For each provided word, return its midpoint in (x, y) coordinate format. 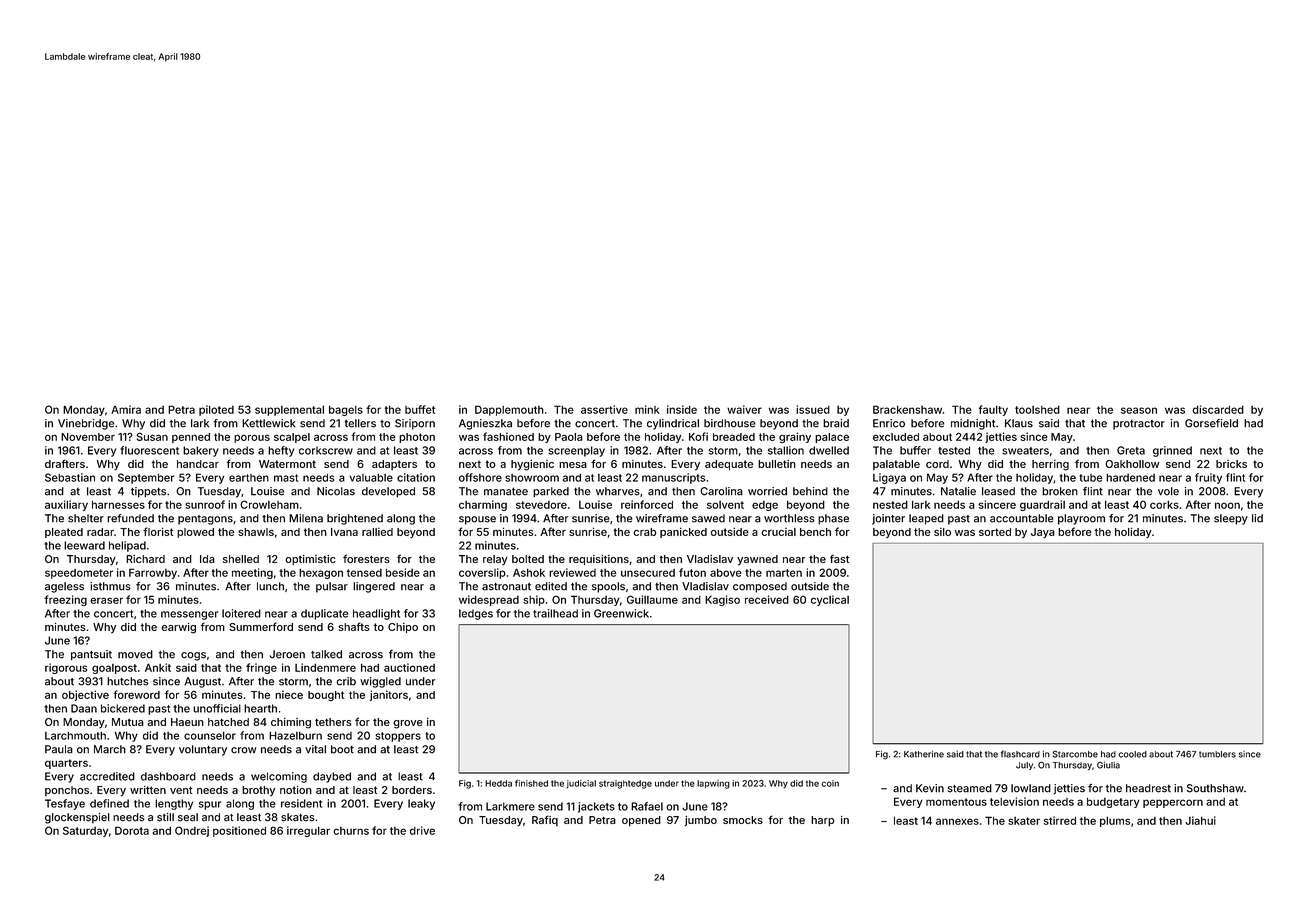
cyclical (830, 600)
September (146, 478)
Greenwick (621, 613)
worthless (789, 518)
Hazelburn (295, 735)
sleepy (1231, 519)
